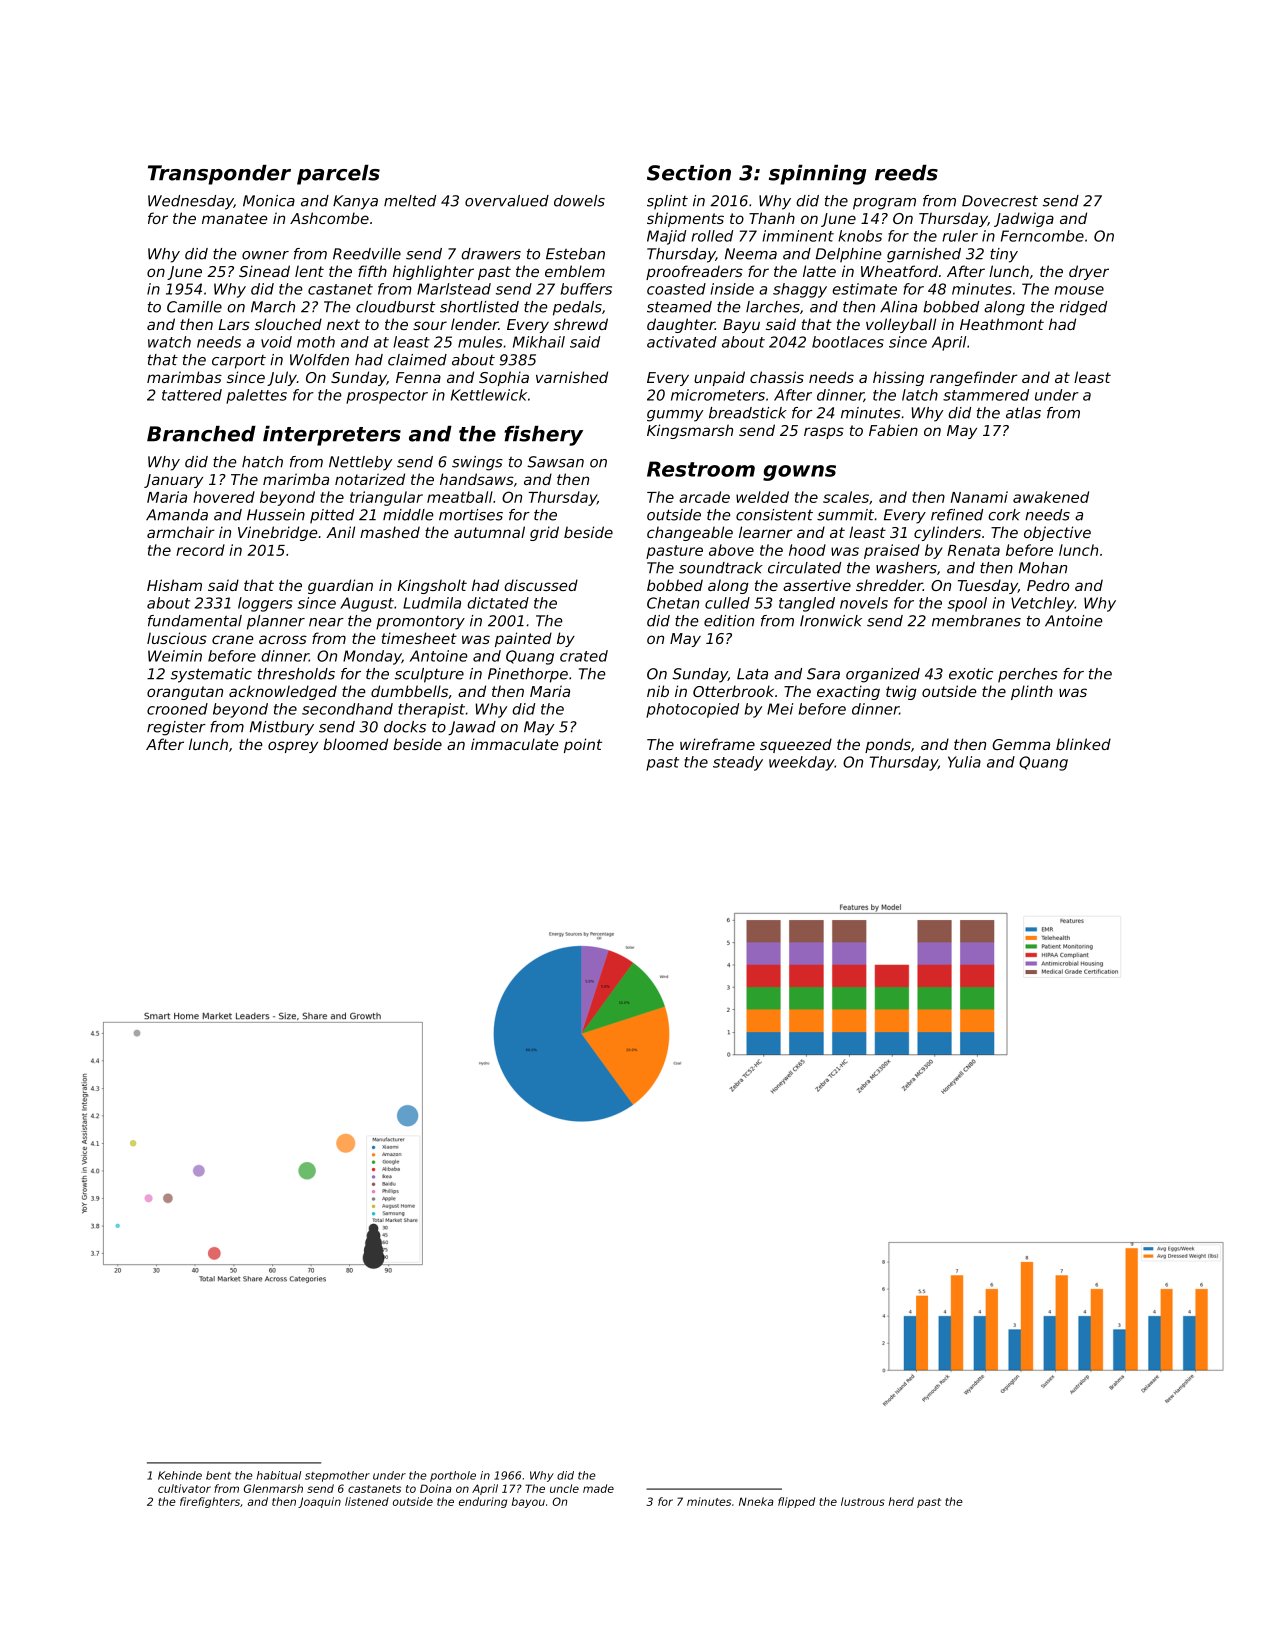  What do you see at coordinates (689, 173) in the document?
I see `Section` at bounding box center [689, 173].
